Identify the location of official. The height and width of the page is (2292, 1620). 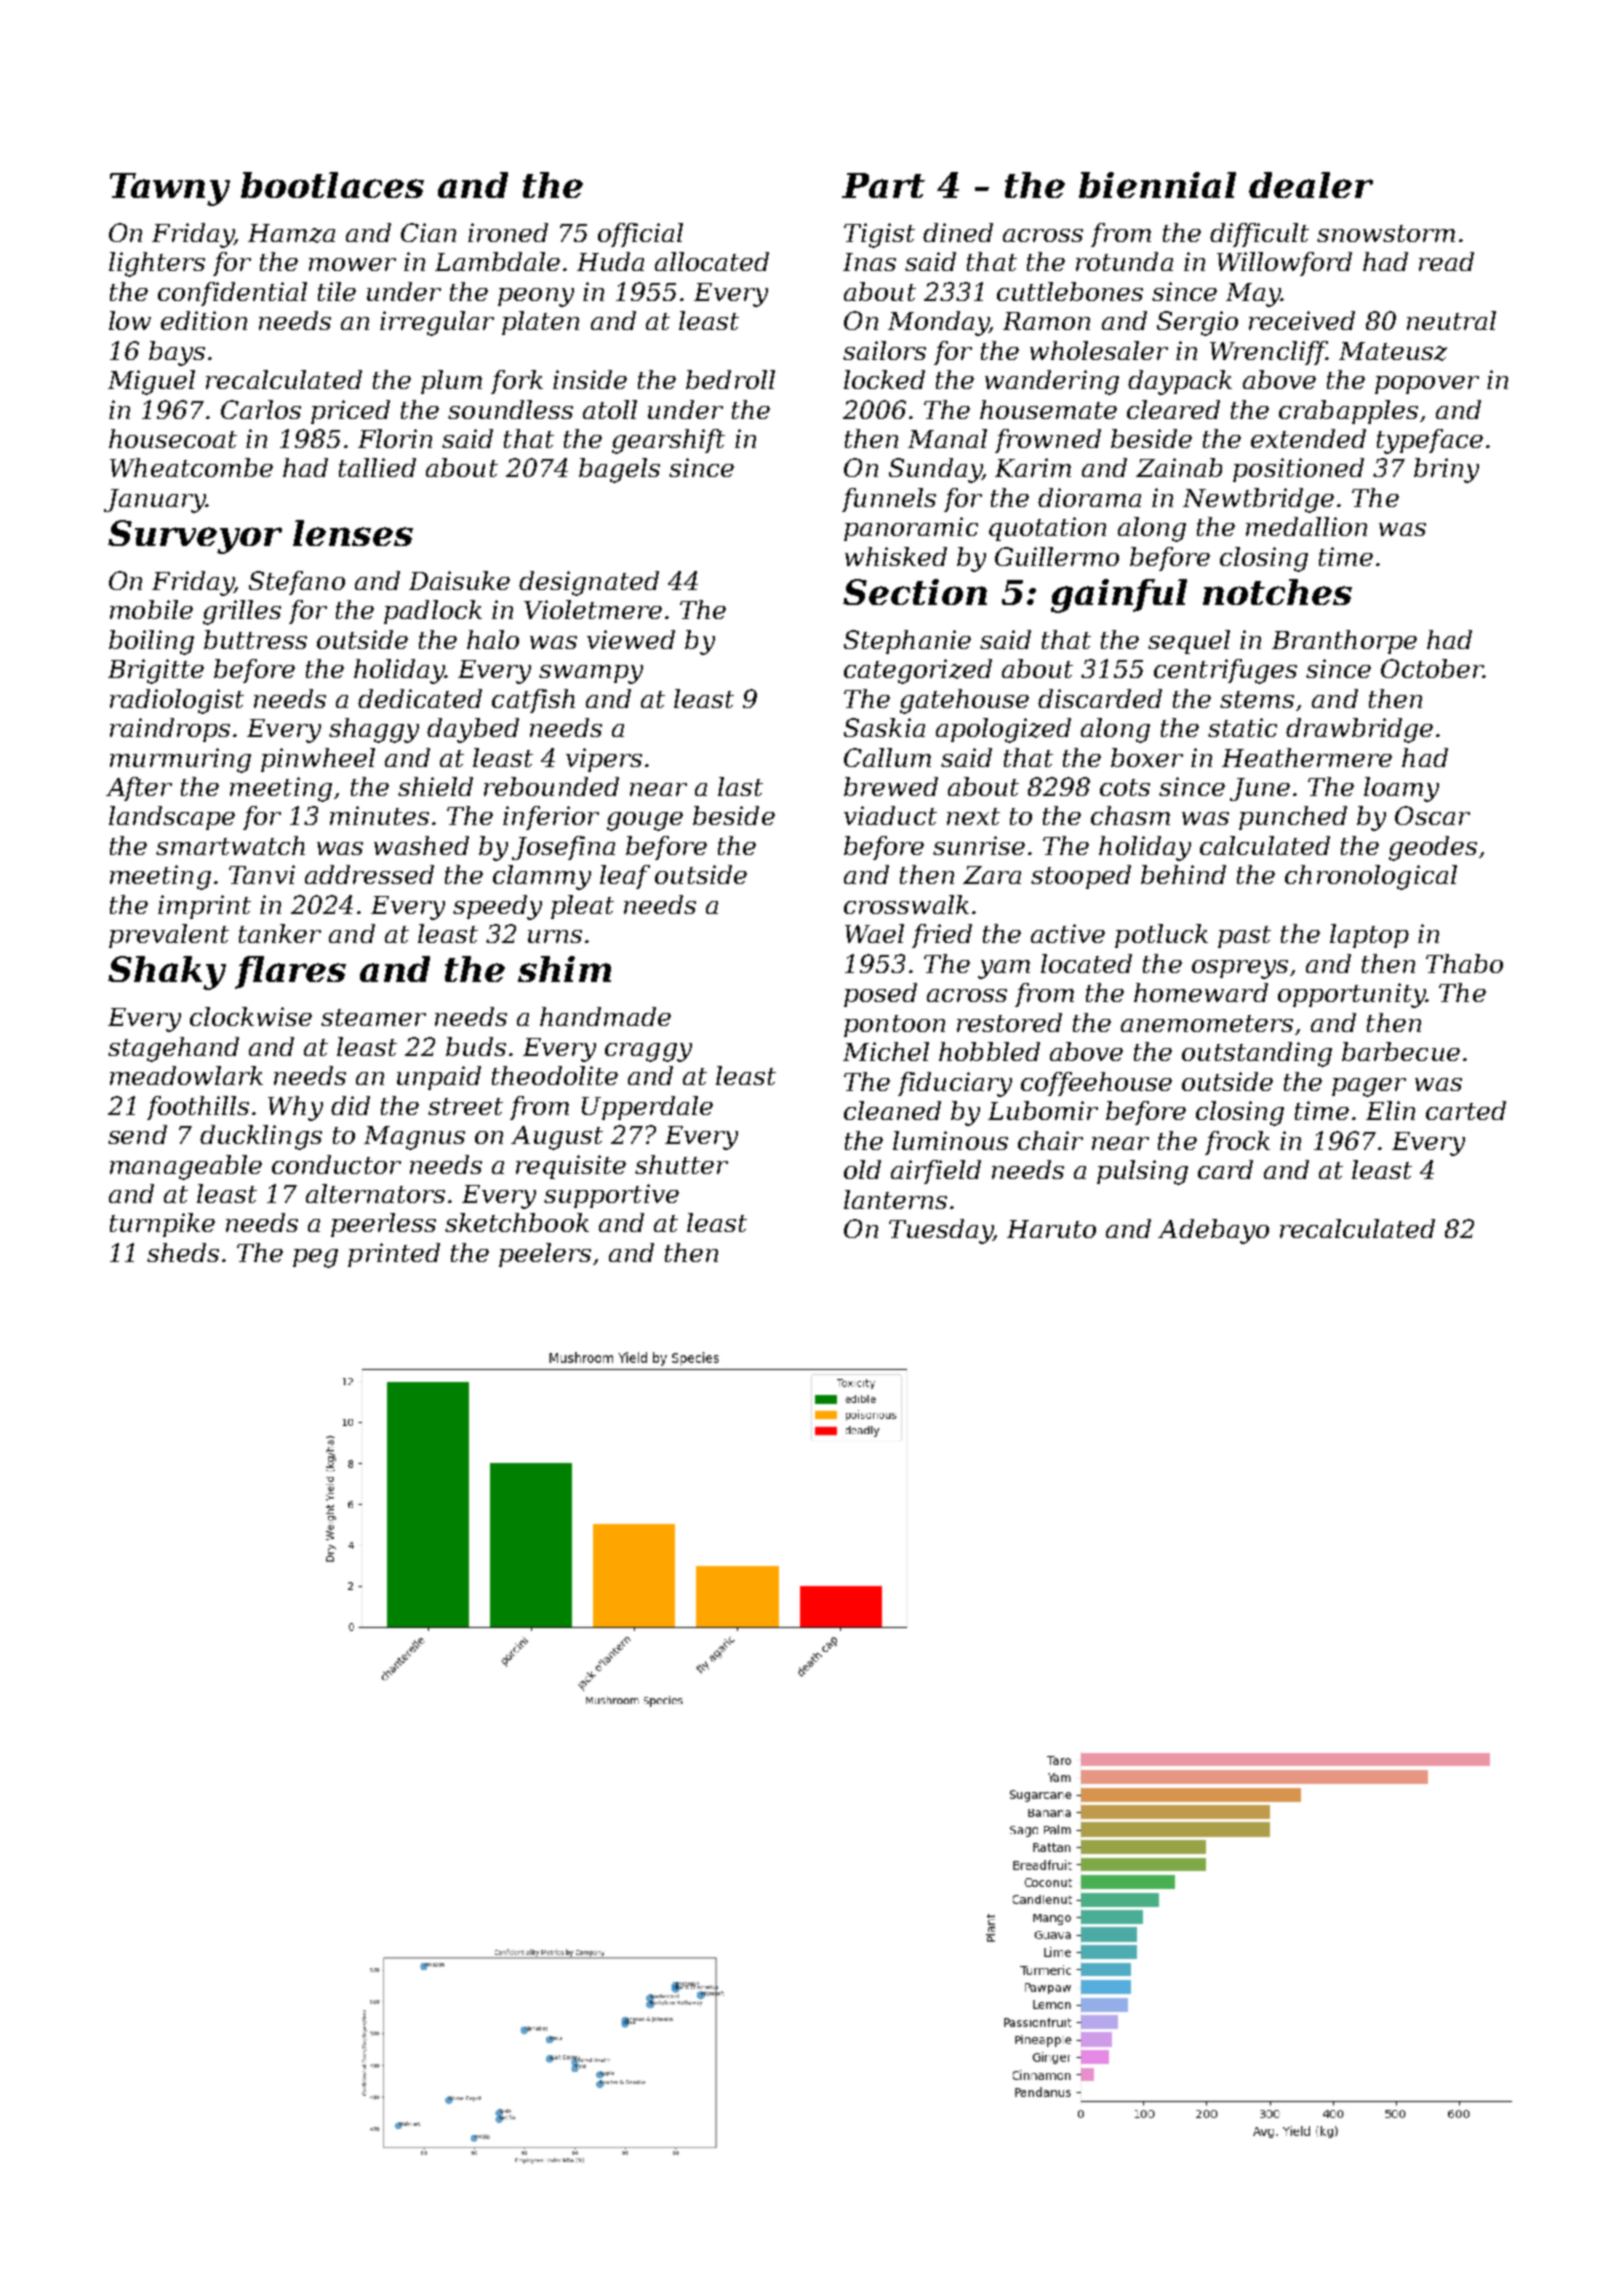
(640, 235).
